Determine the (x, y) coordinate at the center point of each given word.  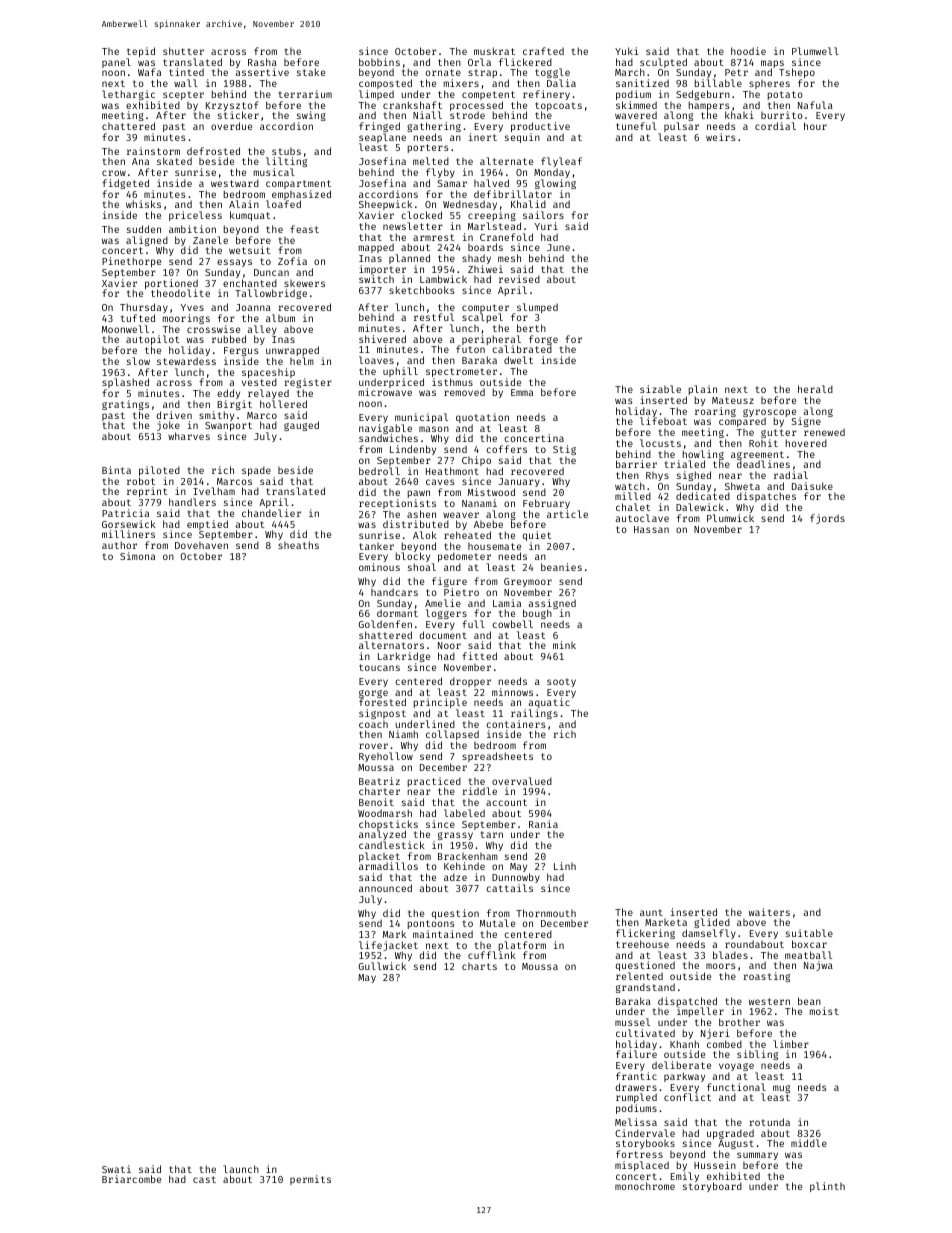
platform (522, 946)
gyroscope (769, 413)
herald (815, 389)
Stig (564, 450)
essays (234, 263)
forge (543, 340)
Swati (116, 1169)
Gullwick (382, 966)
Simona (137, 556)
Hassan (651, 529)
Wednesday (470, 205)
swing (311, 116)
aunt (651, 912)
